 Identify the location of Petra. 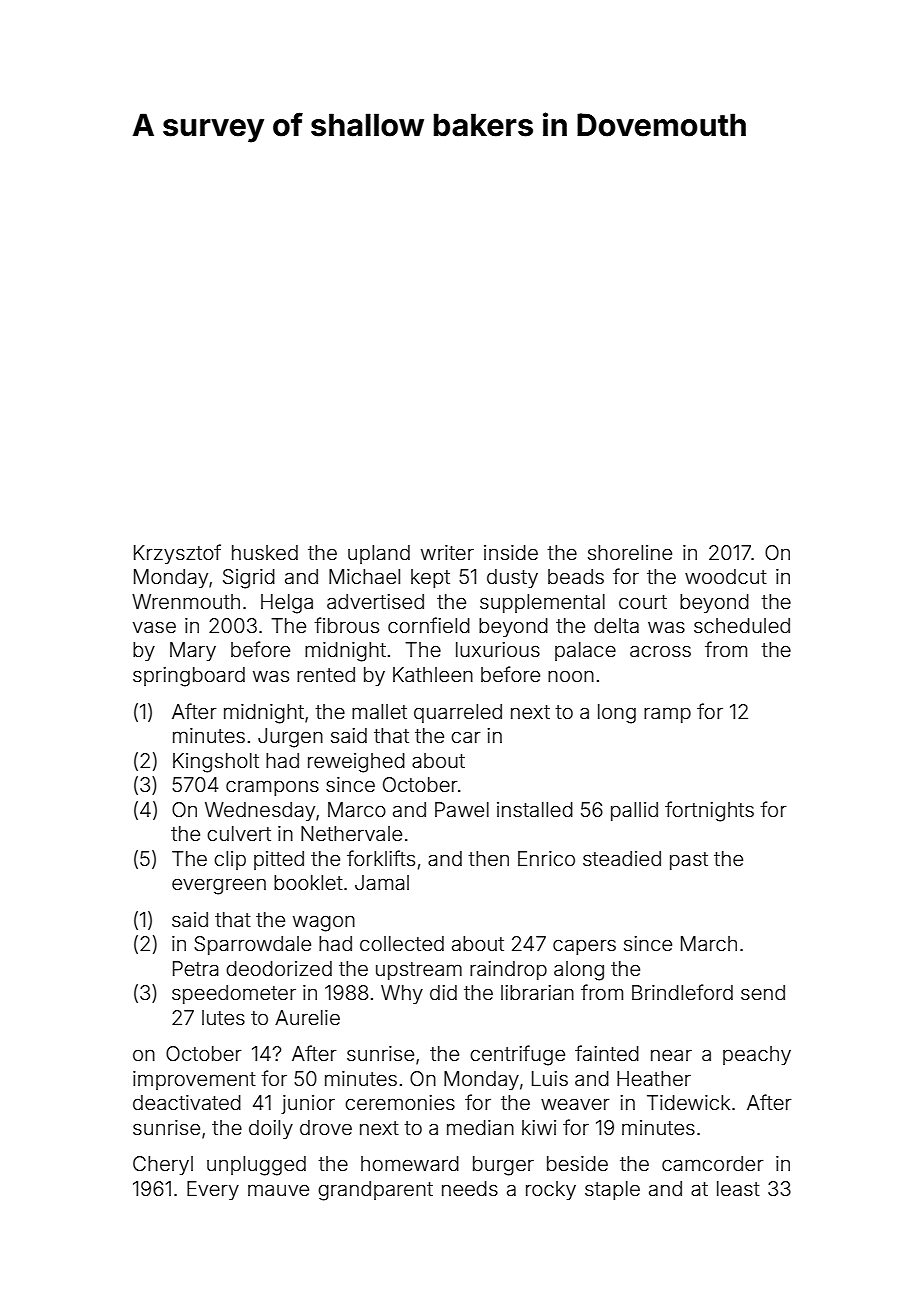
(196, 968).
